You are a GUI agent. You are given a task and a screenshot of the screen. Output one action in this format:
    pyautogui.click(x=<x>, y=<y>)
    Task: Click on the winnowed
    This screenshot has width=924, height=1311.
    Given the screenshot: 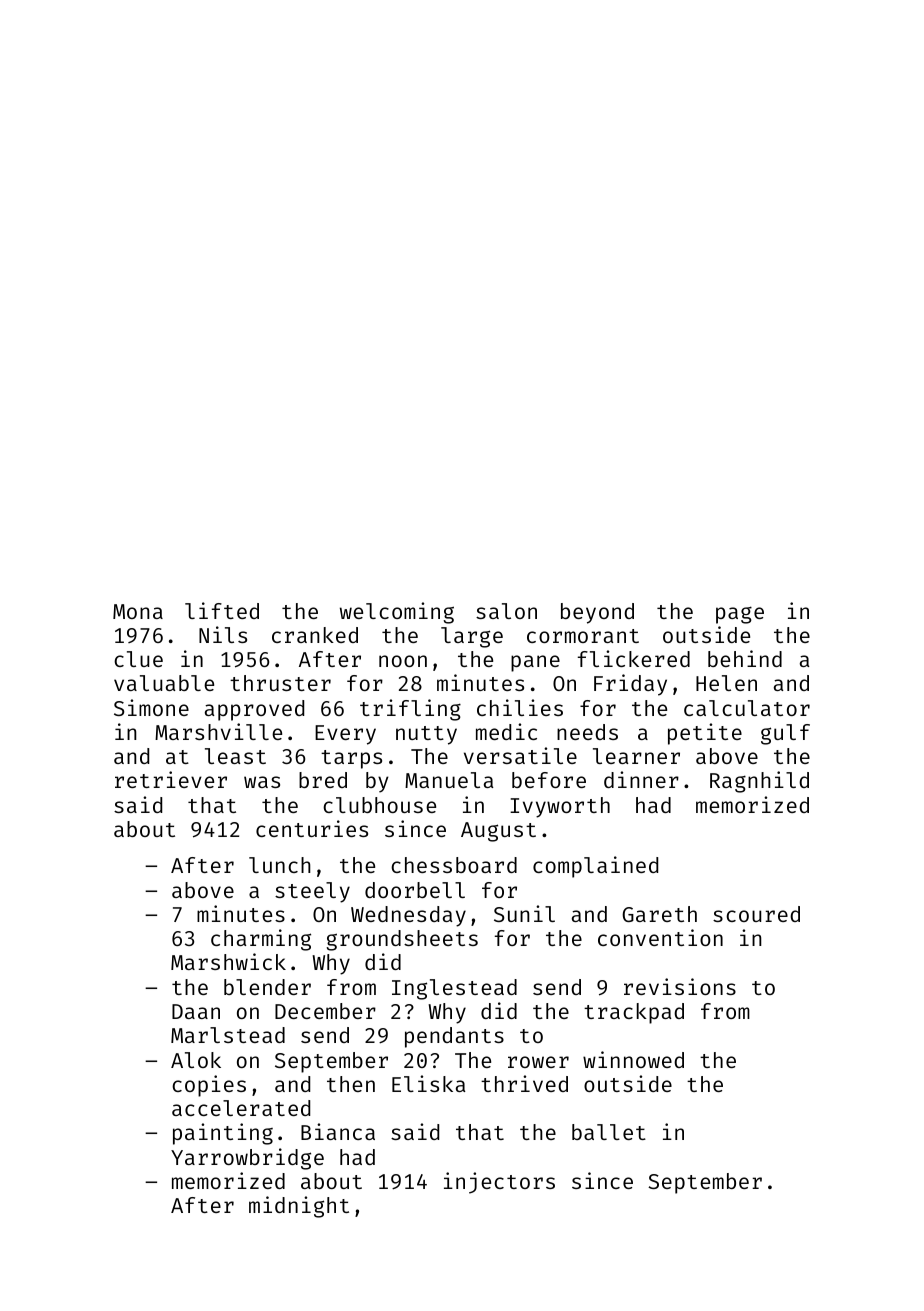 What is the action you would take?
    pyautogui.click(x=633, y=1059)
